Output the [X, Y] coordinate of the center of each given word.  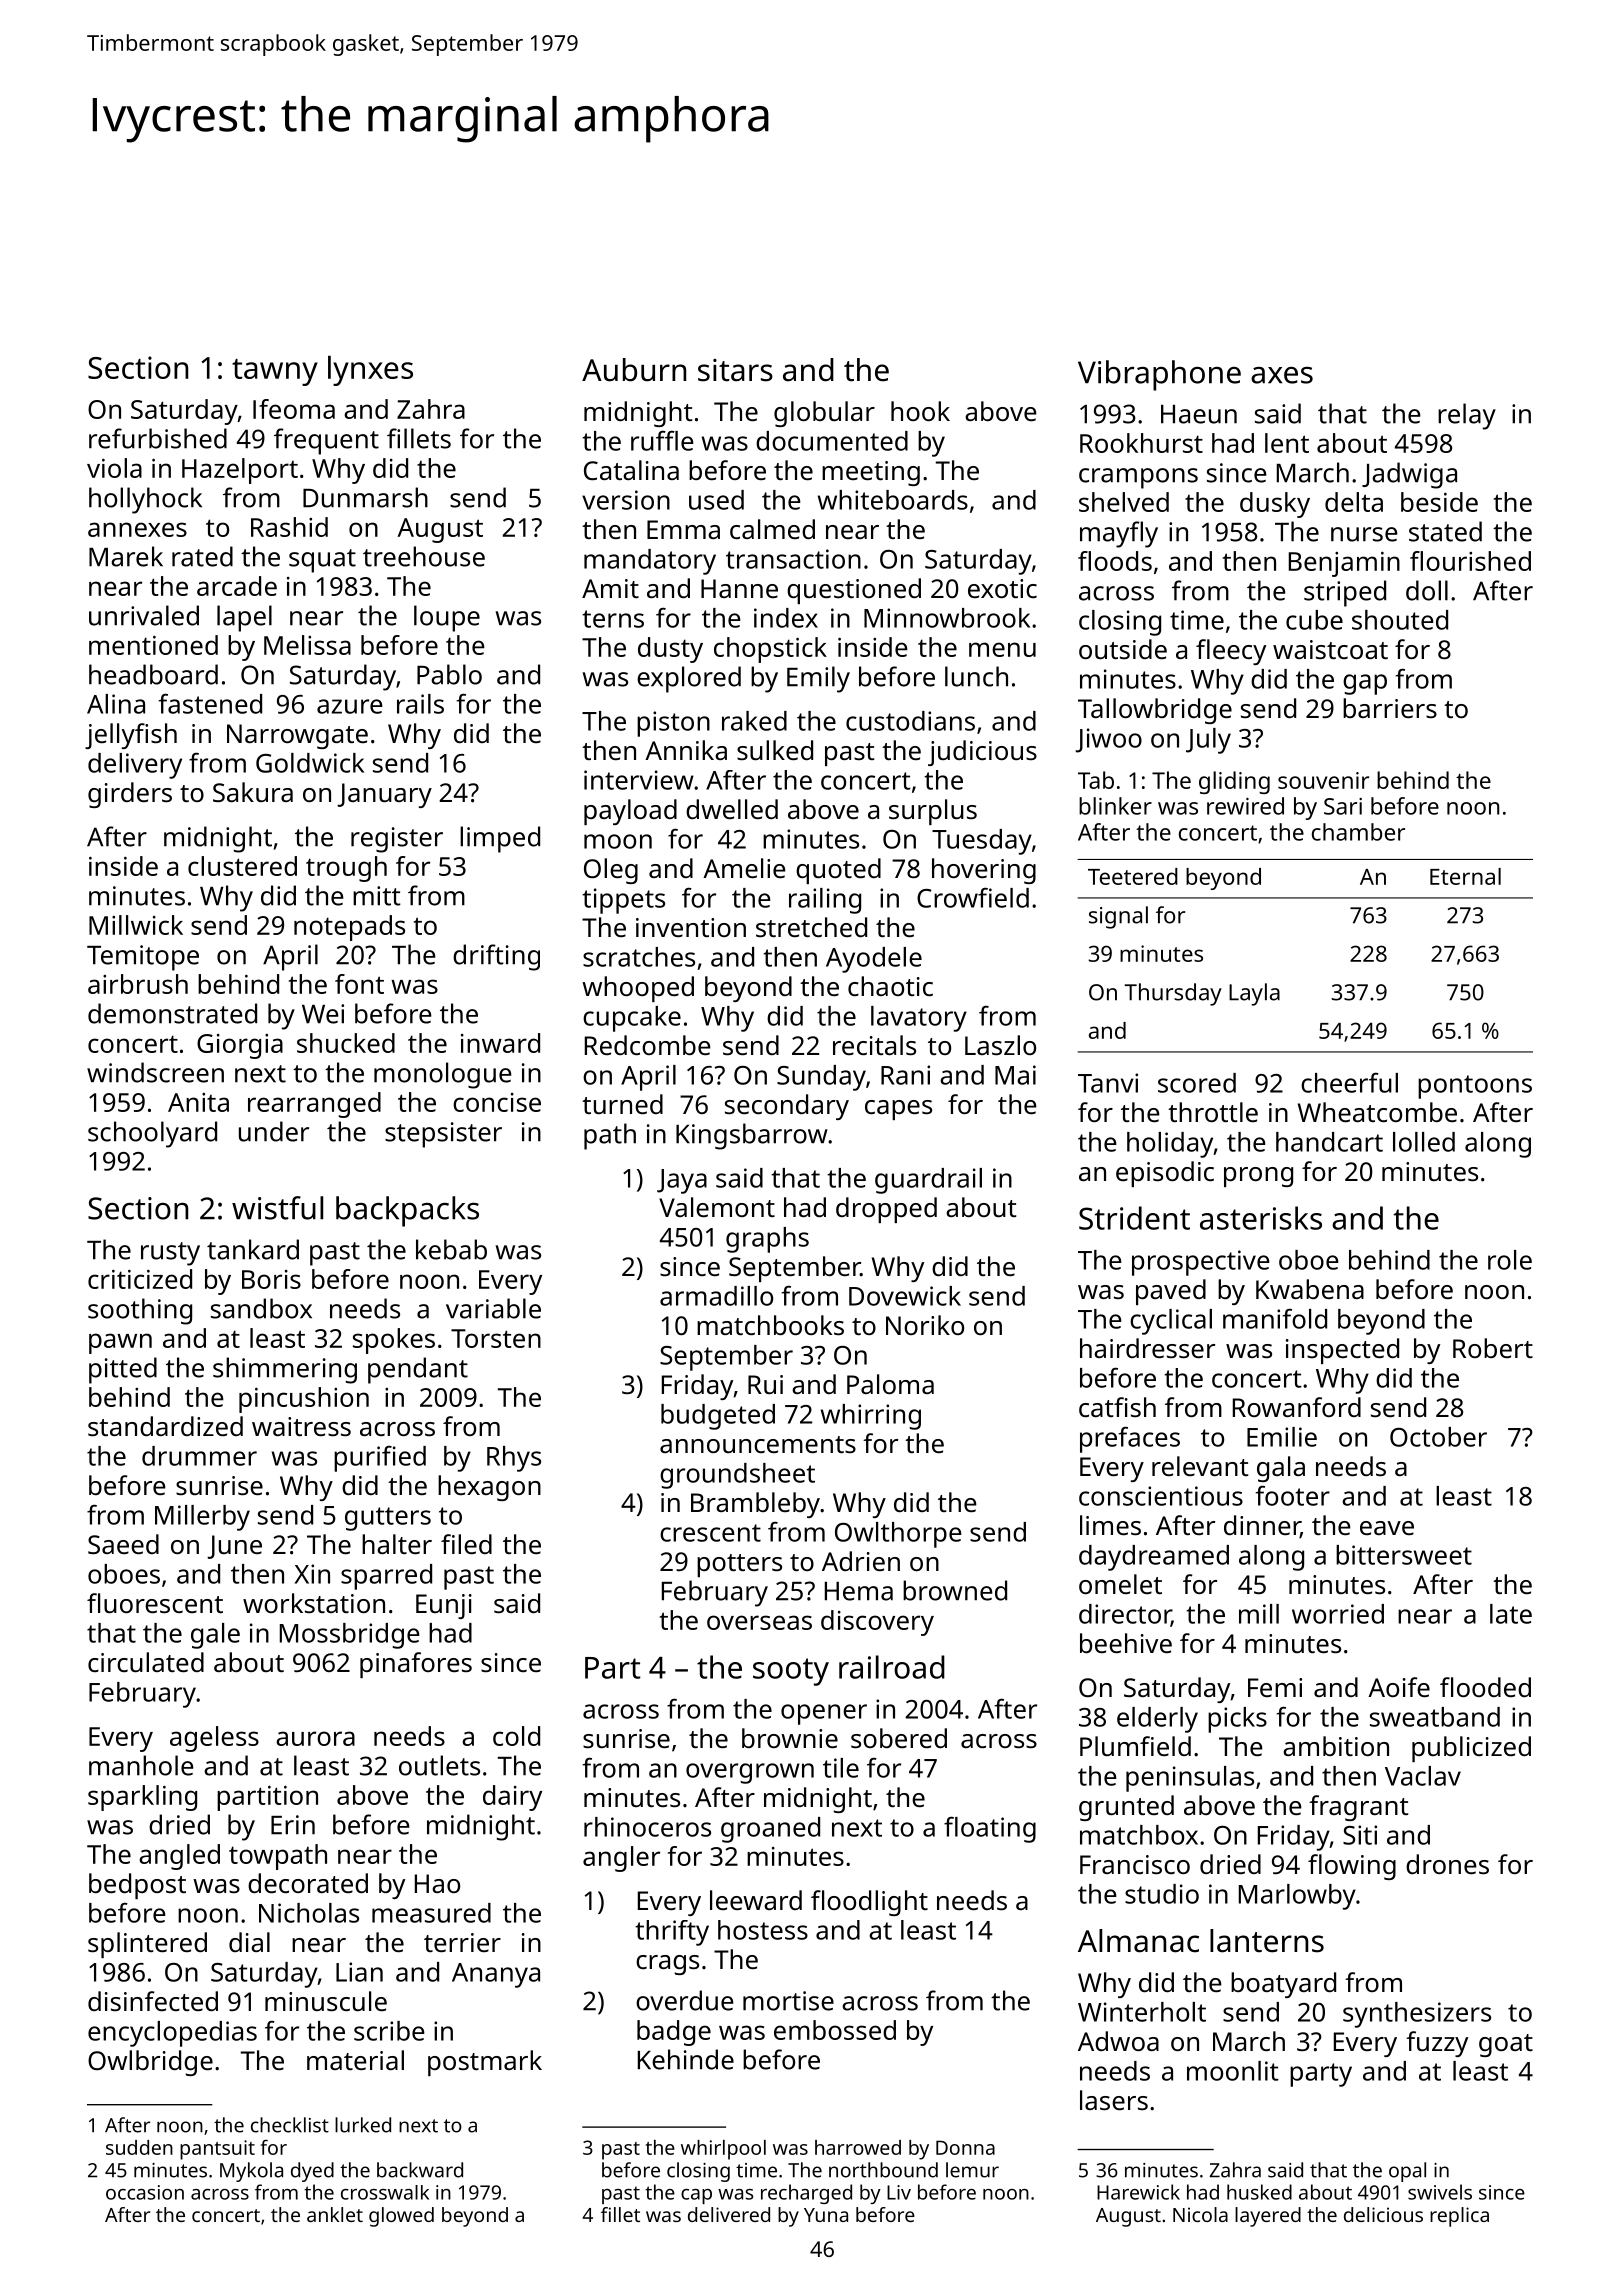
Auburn [634, 370]
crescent [710, 1533]
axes [1282, 375]
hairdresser [1147, 1348]
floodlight [869, 1903]
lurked [363, 2125]
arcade [237, 586]
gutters [388, 1519]
